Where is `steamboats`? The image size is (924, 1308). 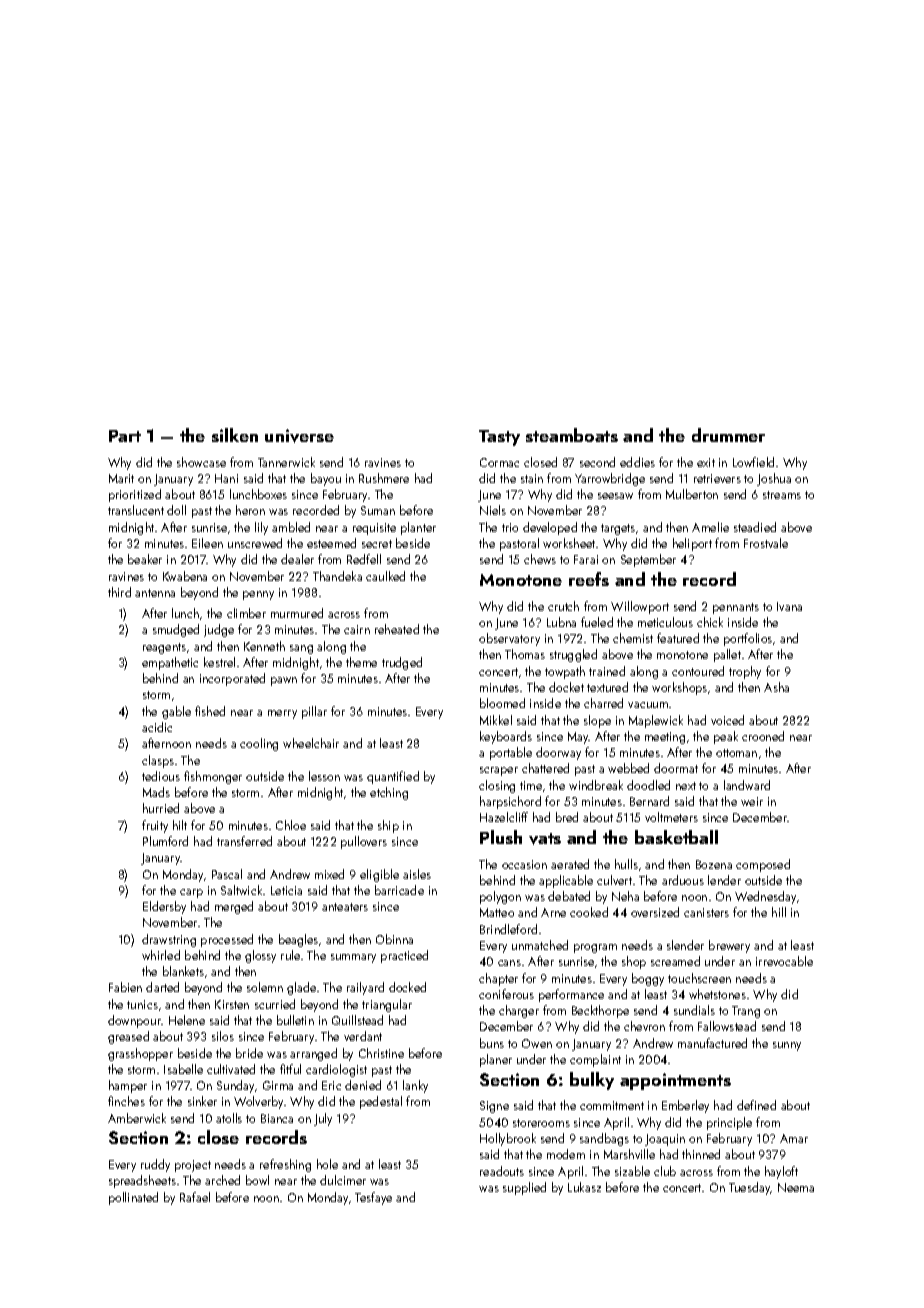 steamboats is located at coordinates (572, 435).
